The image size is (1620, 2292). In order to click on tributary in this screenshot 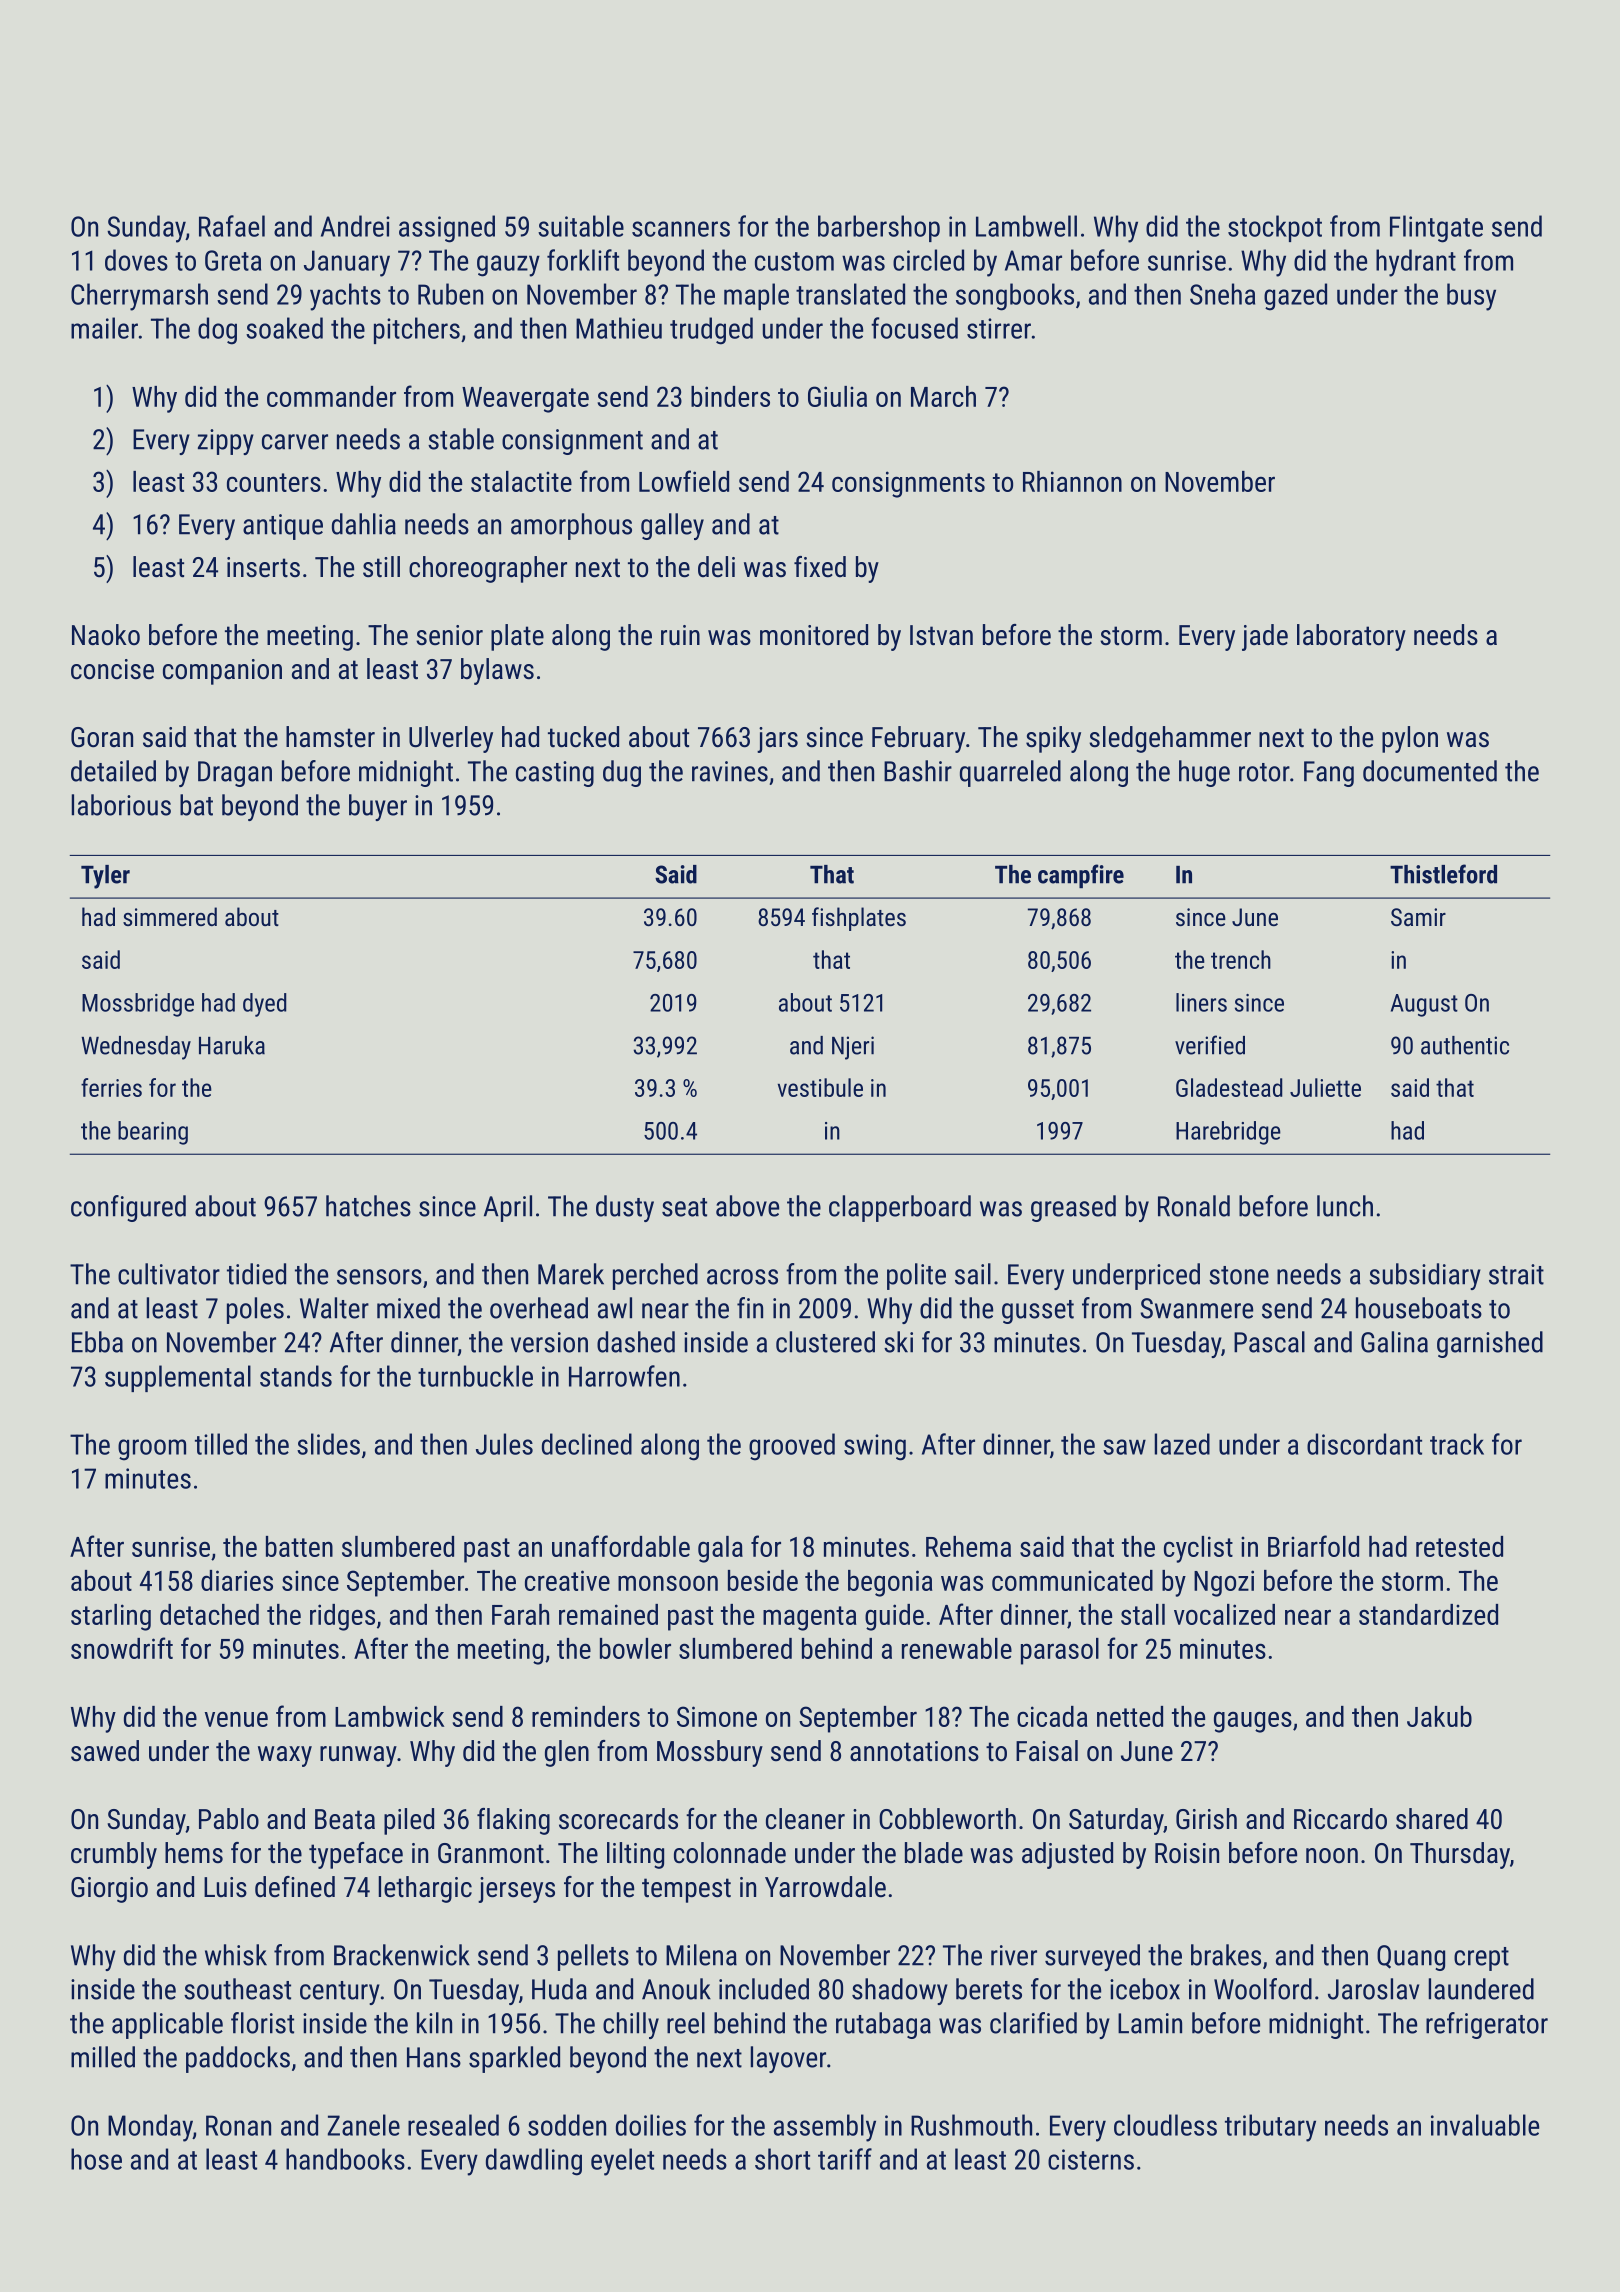, I will do `click(1270, 2128)`.
